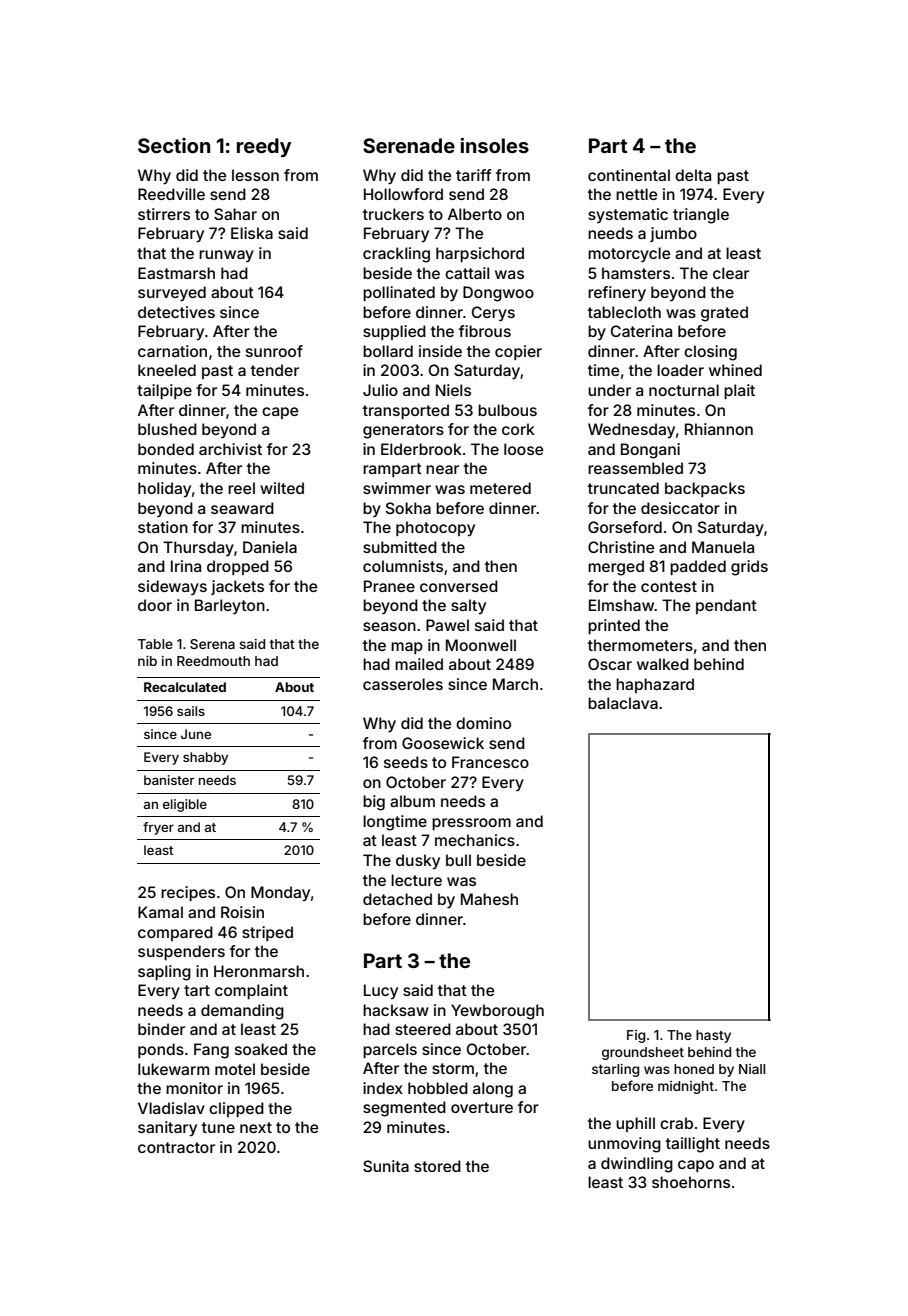  What do you see at coordinates (252, 233) in the document?
I see `Eliska` at bounding box center [252, 233].
